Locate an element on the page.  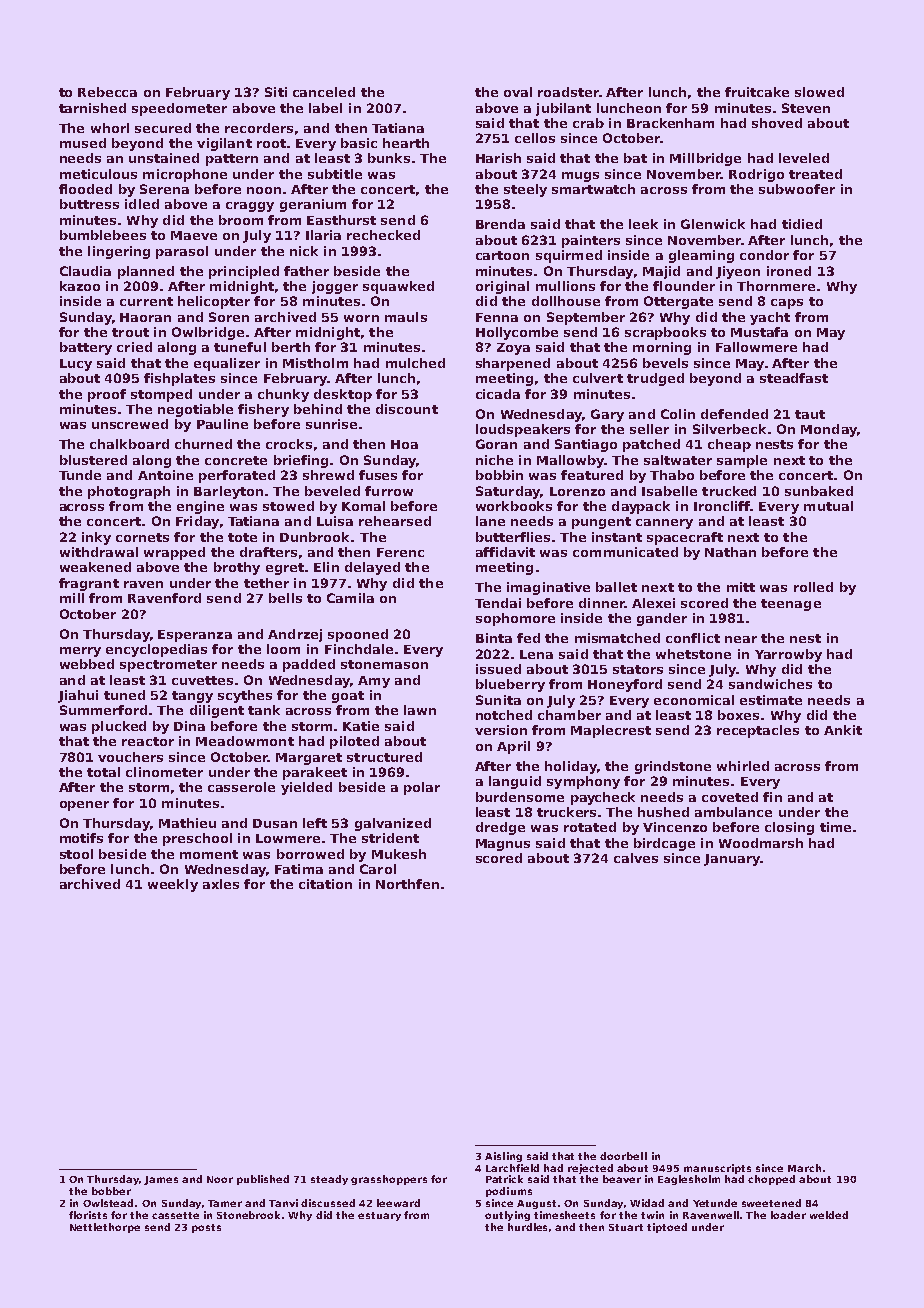
flooded is located at coordinates (85, 189).
